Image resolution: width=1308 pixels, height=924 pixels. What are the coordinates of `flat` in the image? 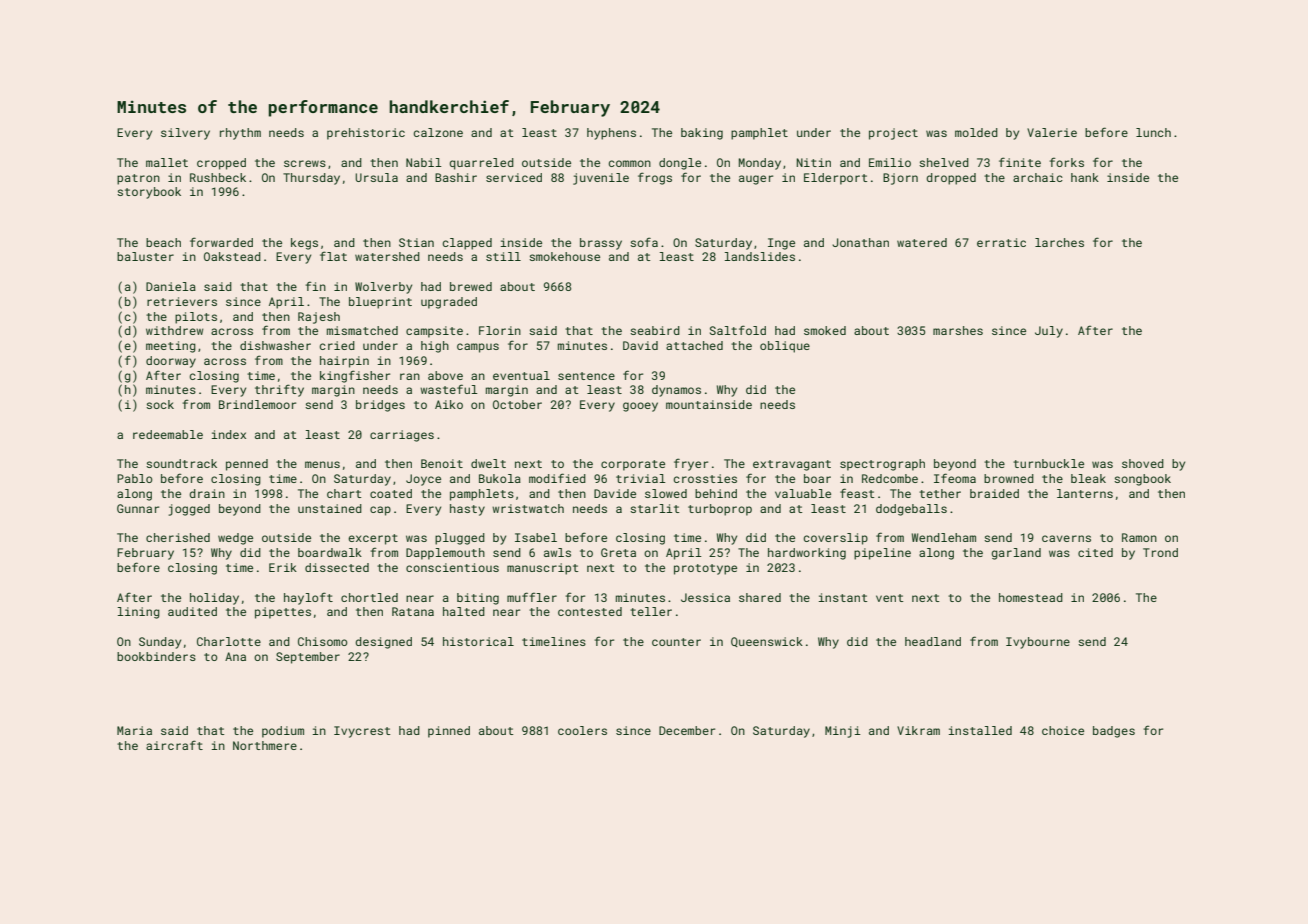 It's located at (333, 256).
